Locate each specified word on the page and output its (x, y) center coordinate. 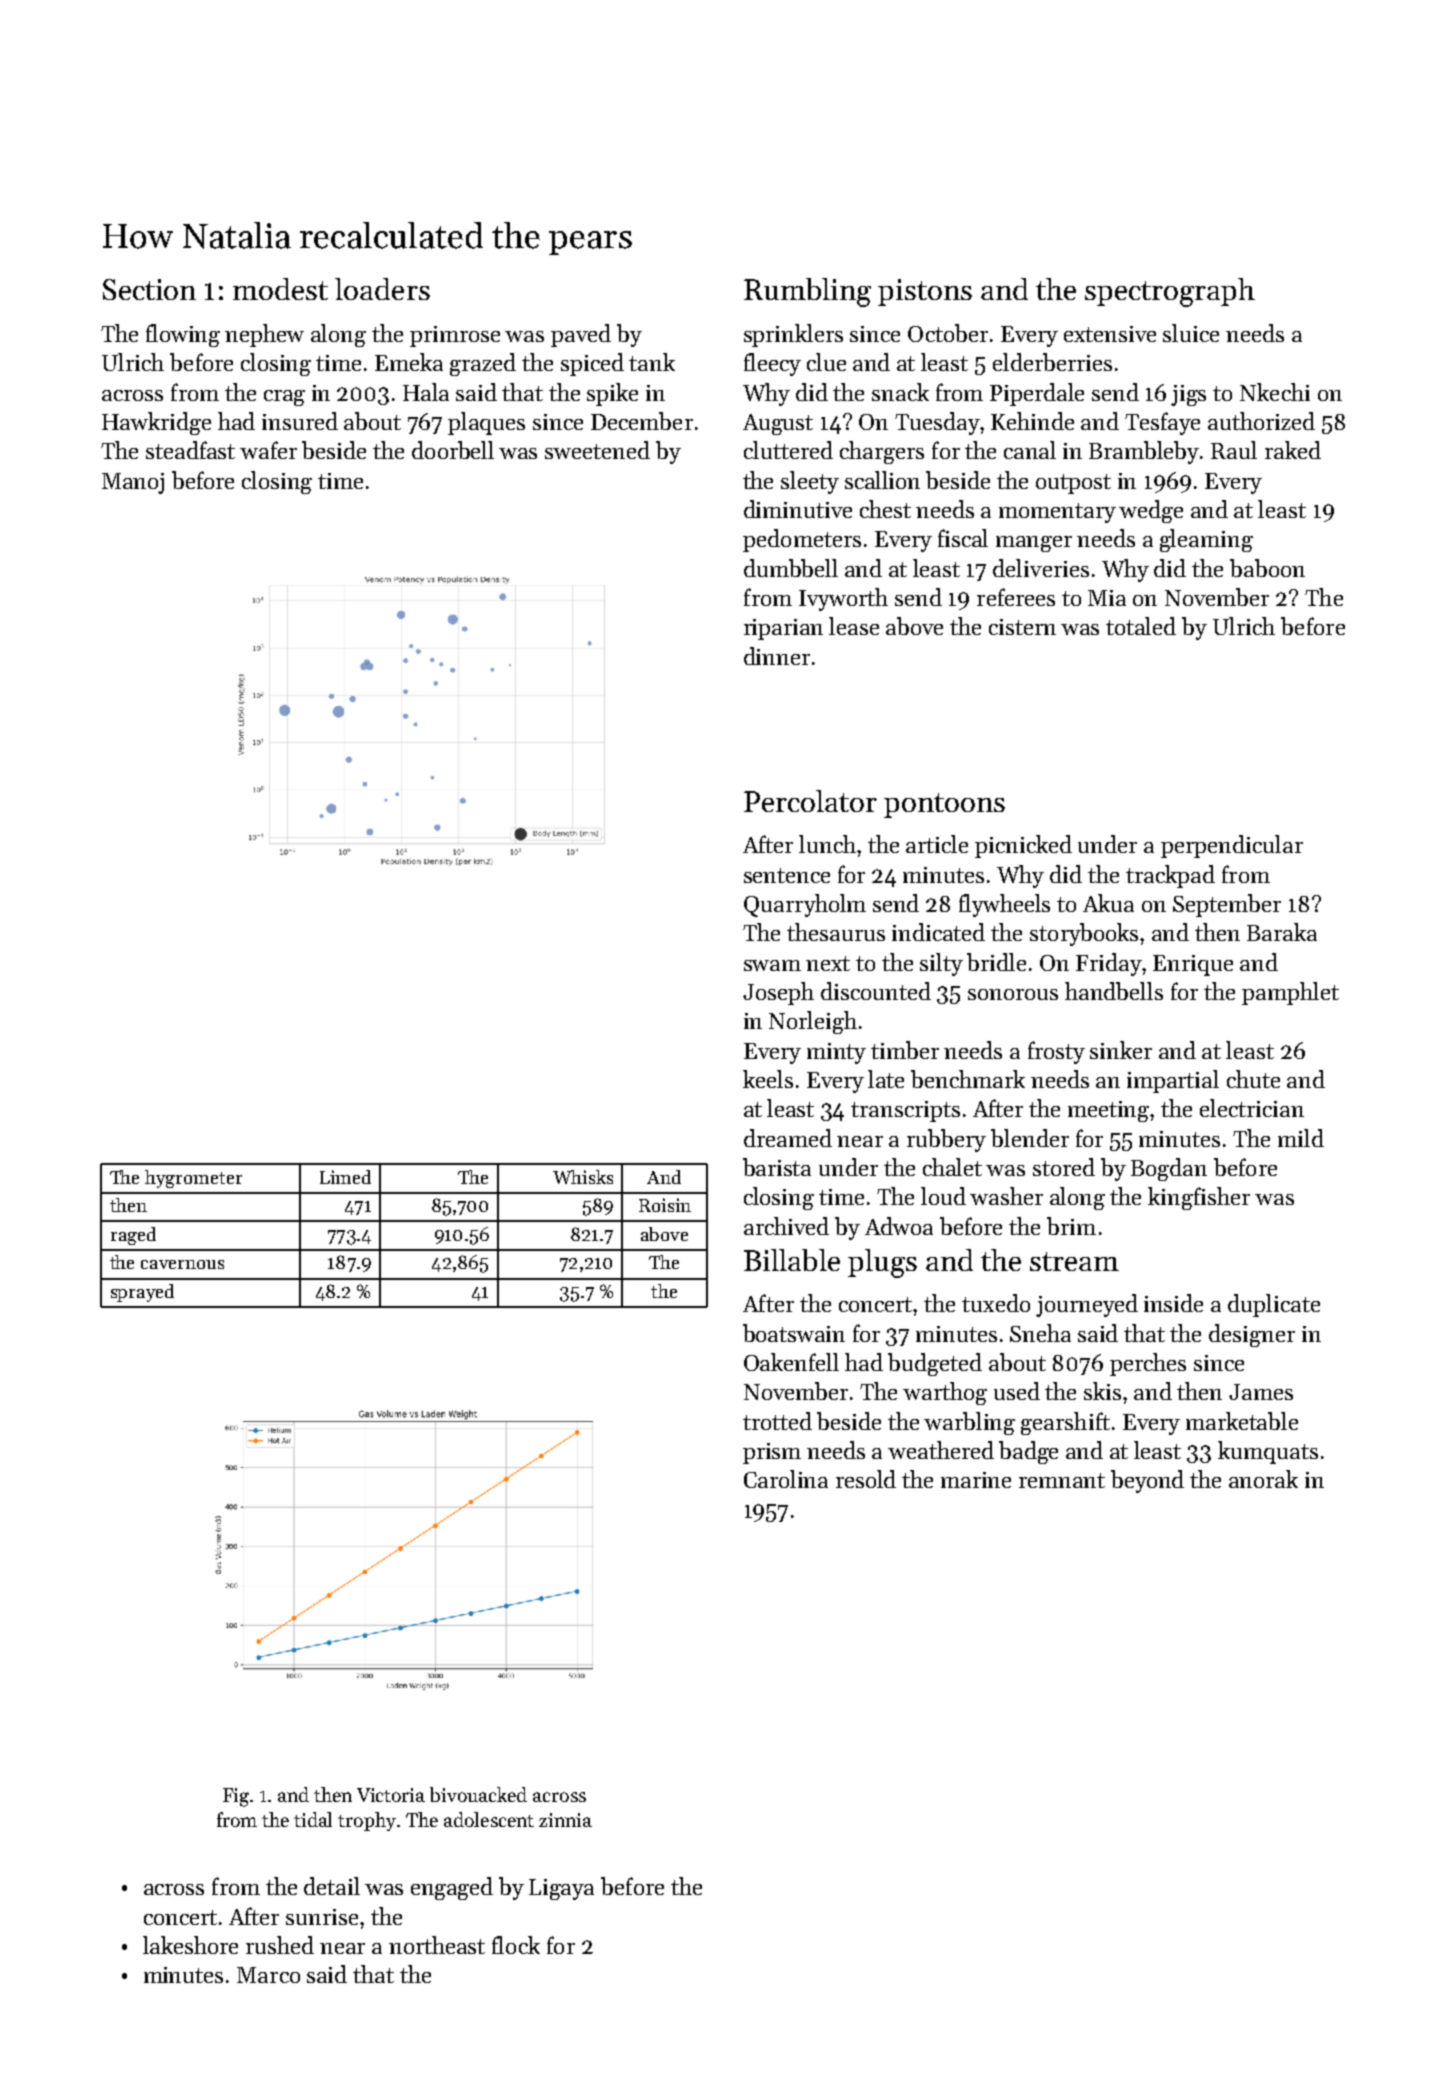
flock (516, 1945)
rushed (280, 1945)
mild (1301, 1138)
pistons (925, 292)
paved (581, 335)
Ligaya (561, 1889)
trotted (777, 1421)
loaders (382, 289)
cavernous (182, 1264)
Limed (345, 1177)
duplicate (1274, 1305)
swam (772, 965)
